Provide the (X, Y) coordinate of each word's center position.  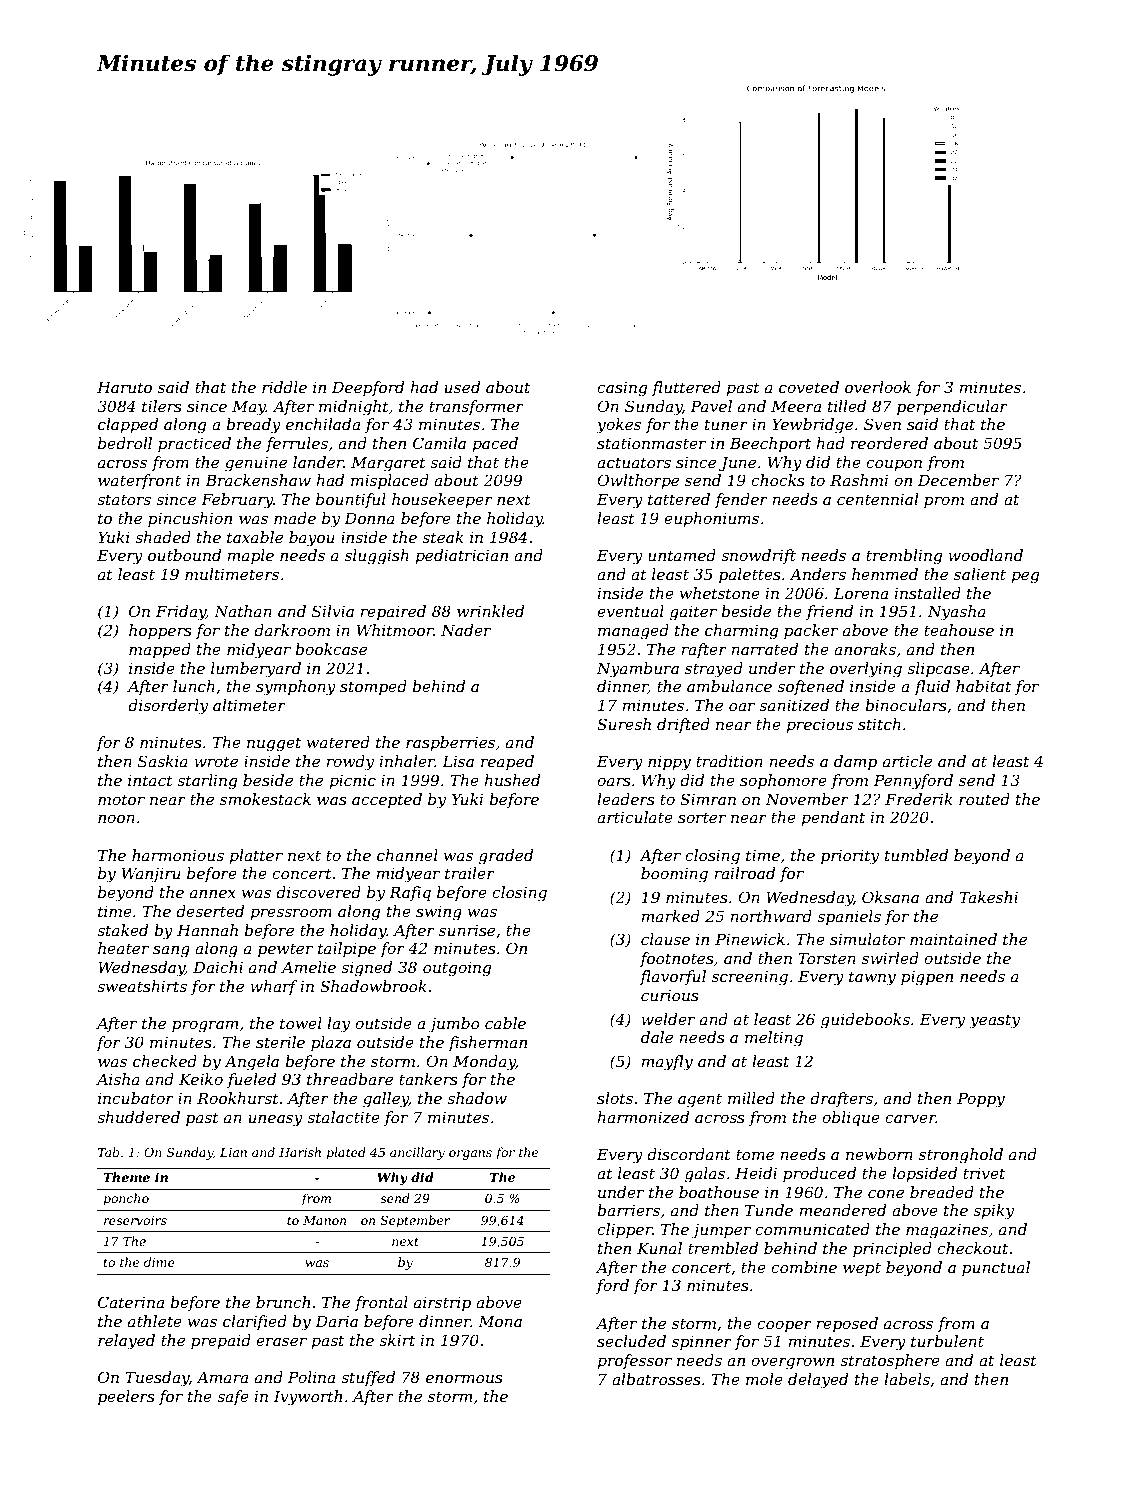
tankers (428, 1079)
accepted (387, 800)
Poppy (981, 1100)
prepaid (221, 1341)
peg (1025, 577)
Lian (233, 1152)
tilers (162, 406)
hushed (512, 780)
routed (984, 799)
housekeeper (442, 500)
